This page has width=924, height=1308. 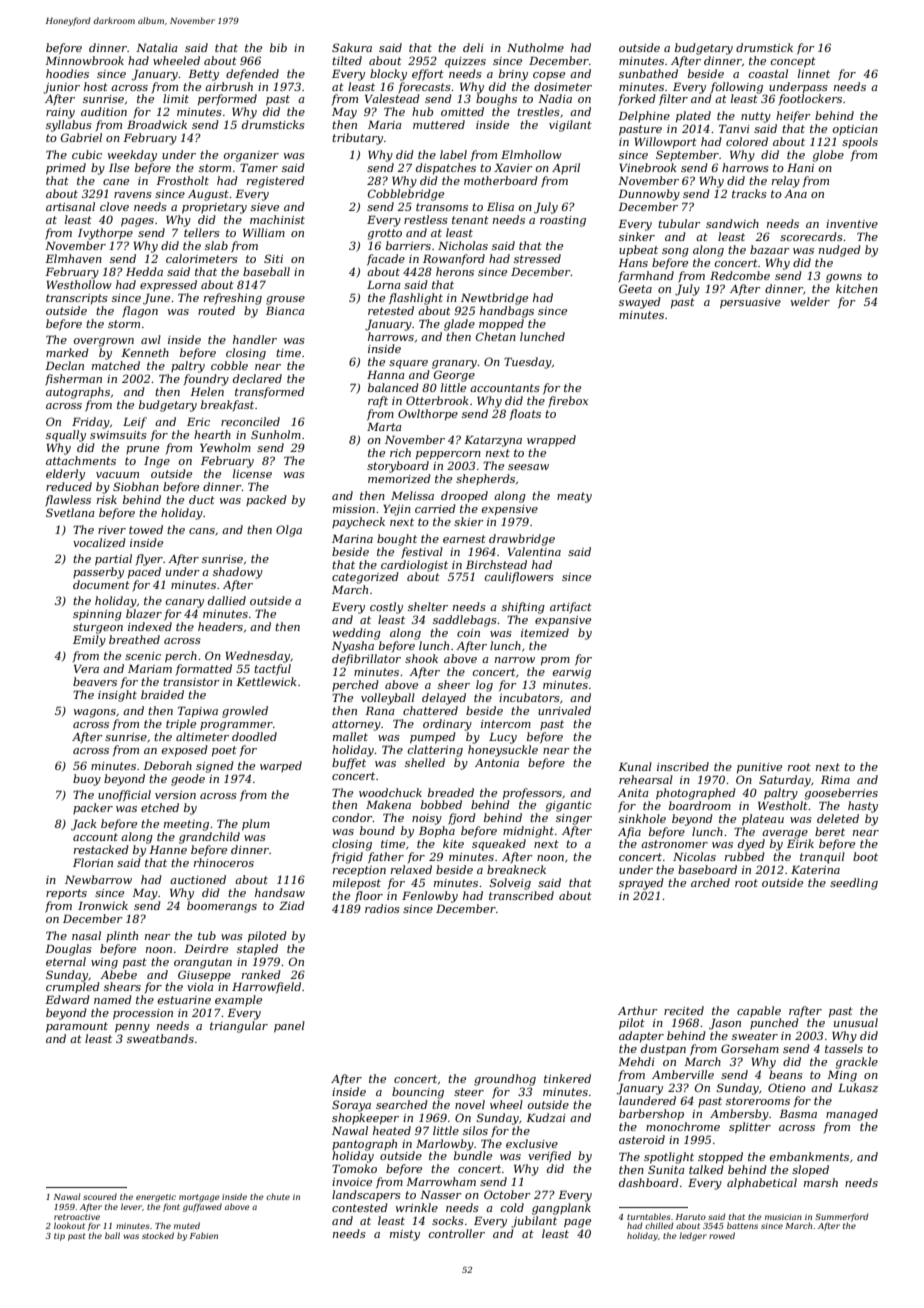 What do you see at coordinates (473, 47) in the page?
I see `deli` at bounding box center [473, 47].
